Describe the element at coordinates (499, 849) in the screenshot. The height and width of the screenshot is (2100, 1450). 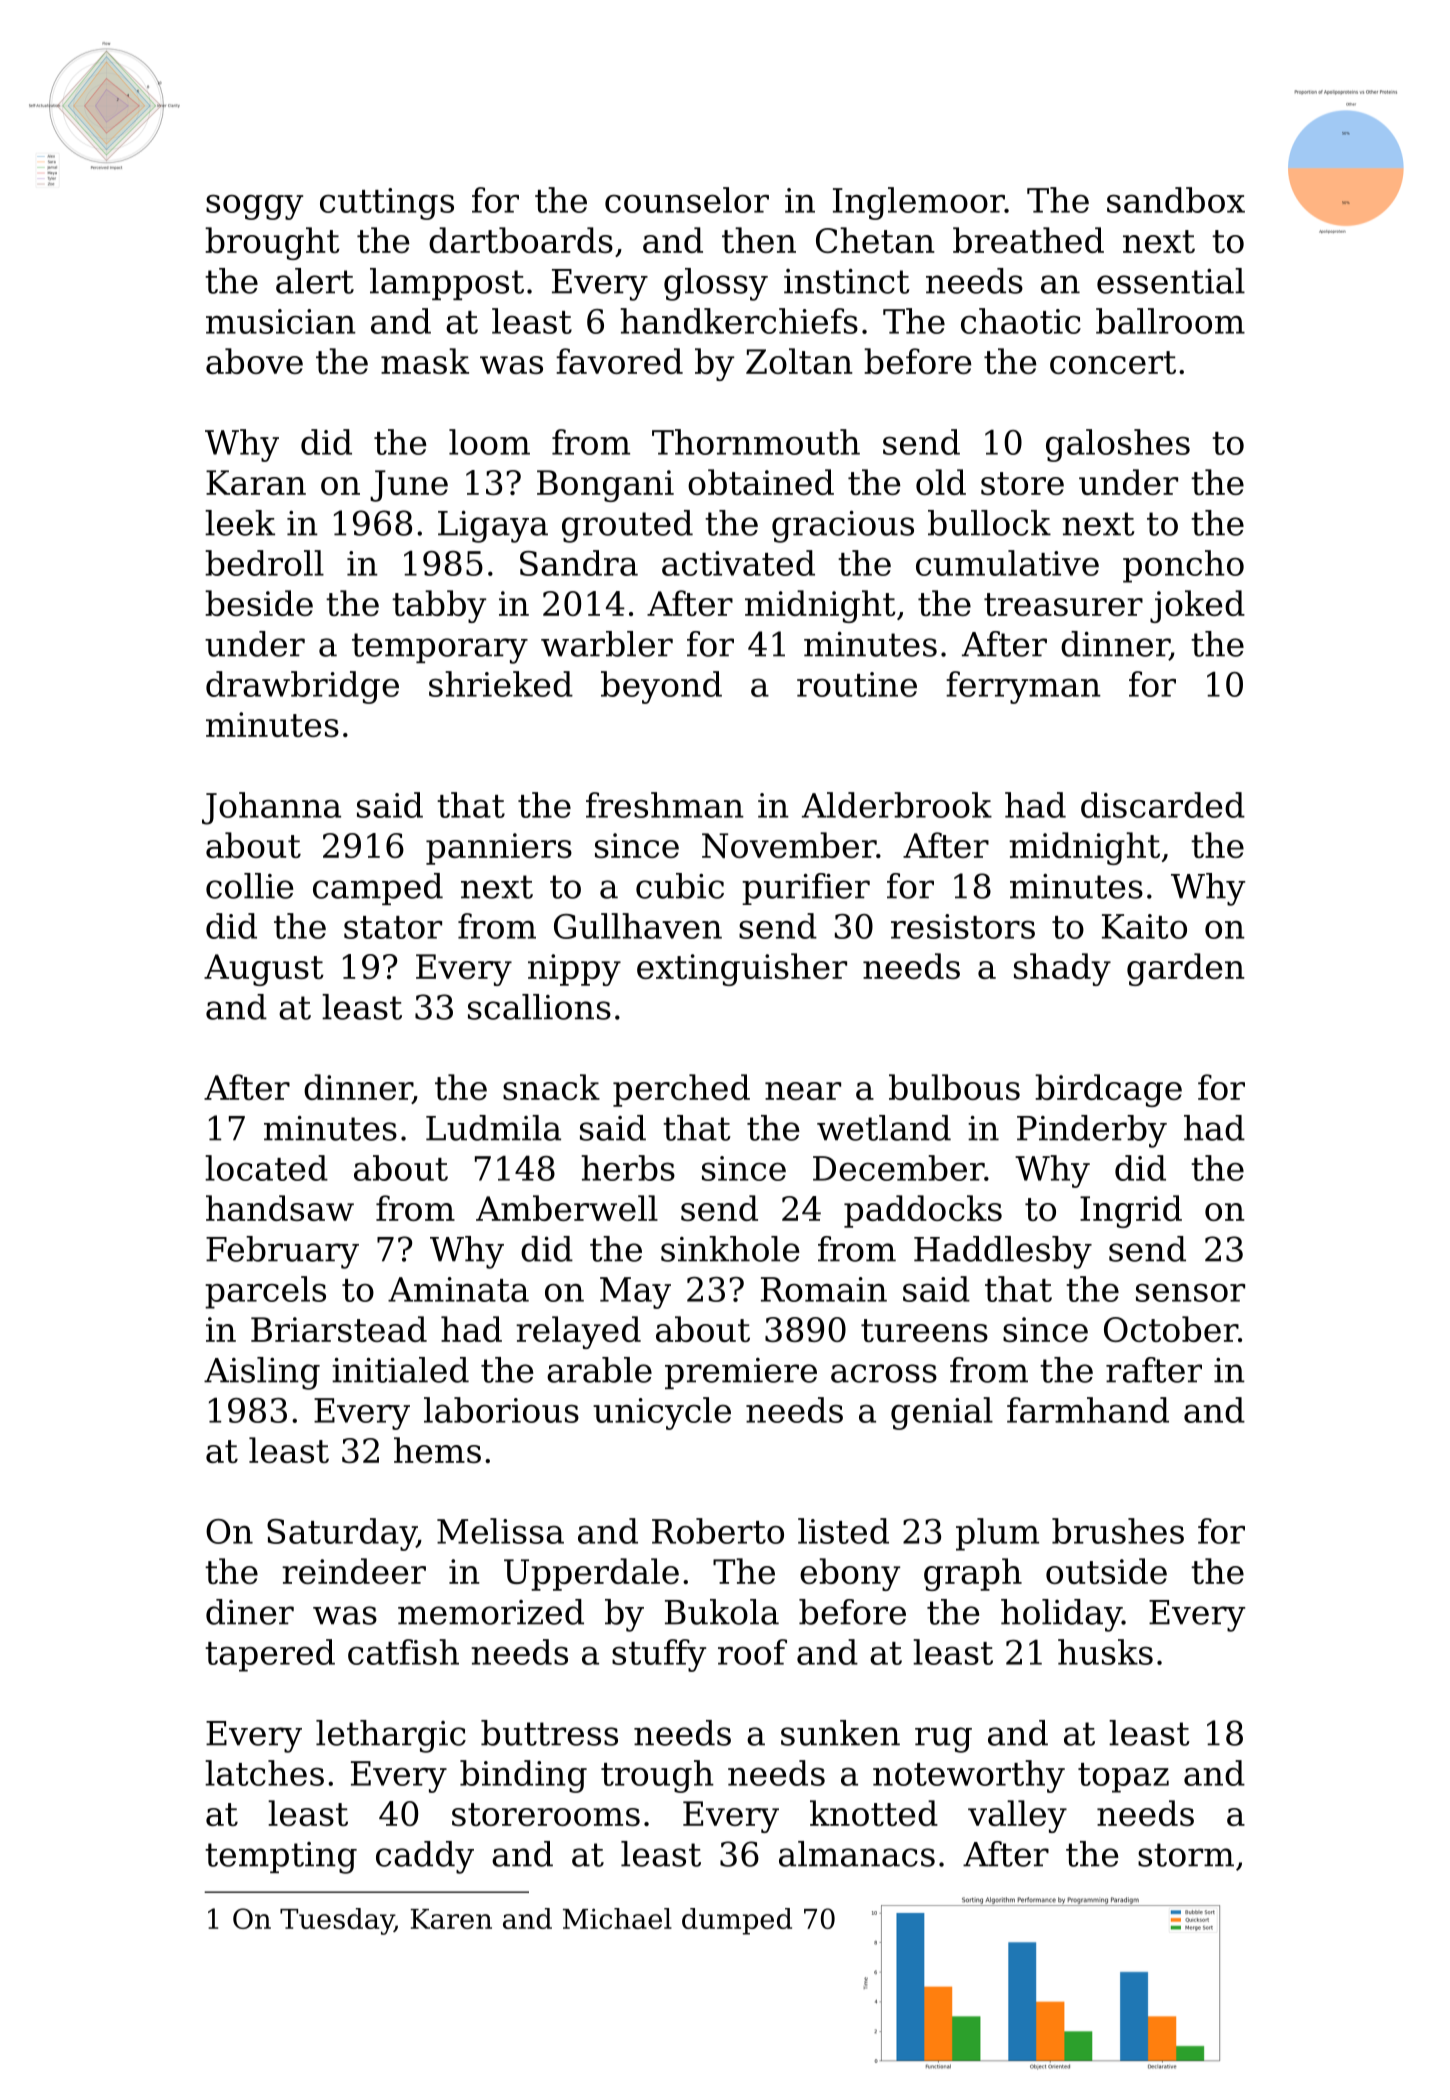
I see `panniers` at that location.
